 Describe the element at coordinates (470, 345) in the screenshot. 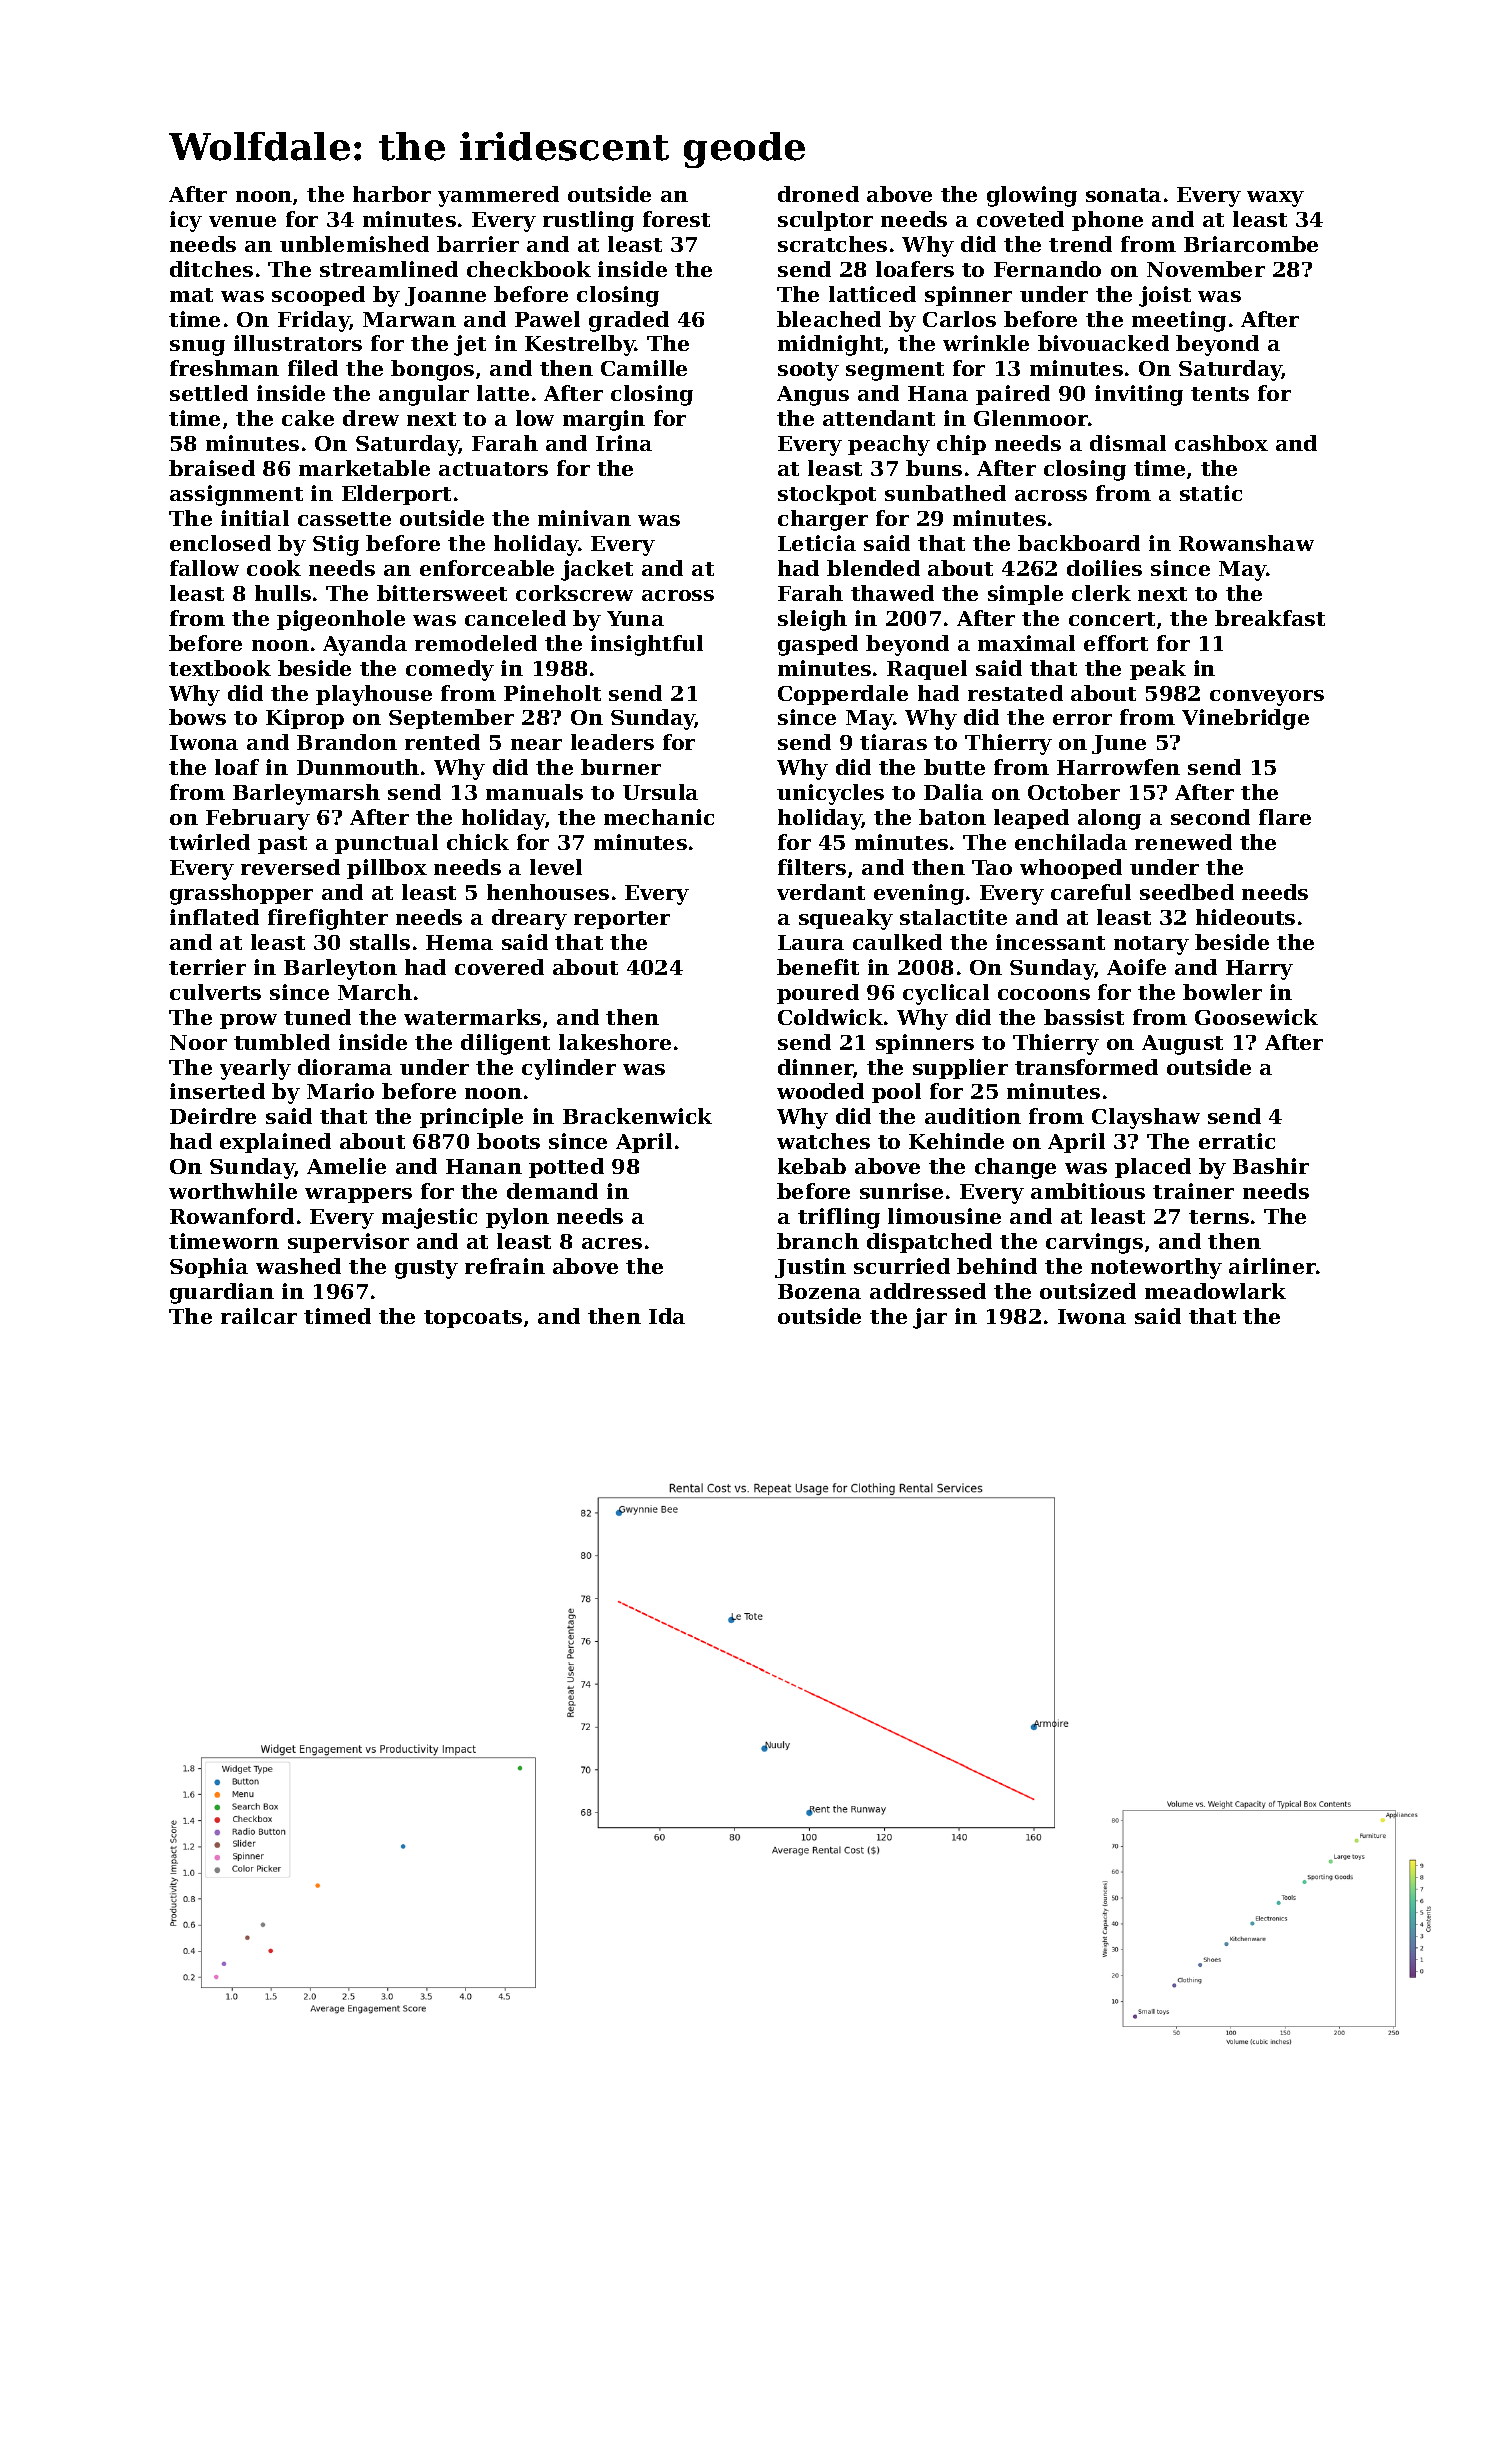

I see `jet` at that location.
